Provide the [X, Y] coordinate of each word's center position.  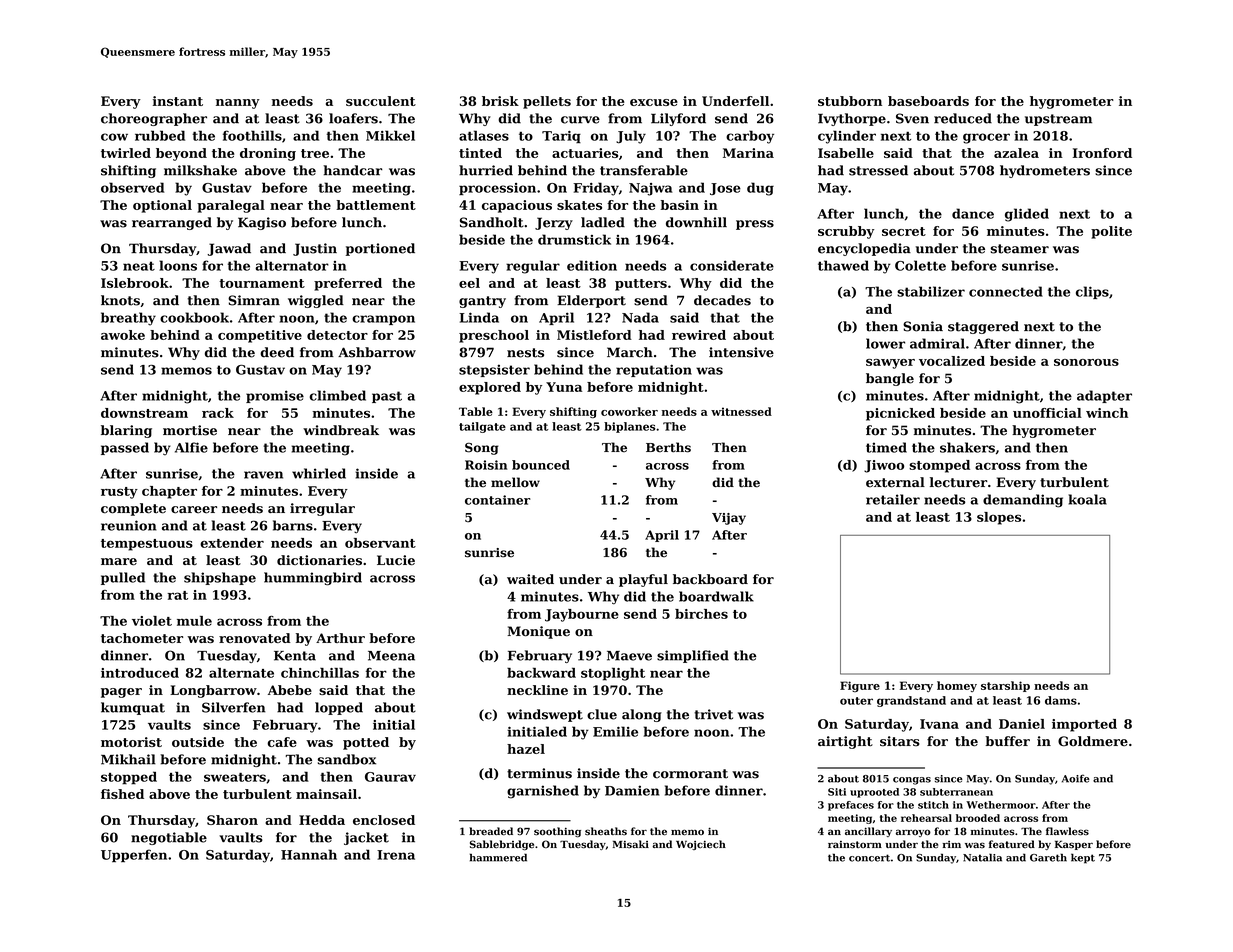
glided [1027, 215]
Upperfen [134, 856]
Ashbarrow [377, 352]
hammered [498, 857]
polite [1111, 232]
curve [580, 120]
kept [1083, 858]
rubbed [160, 135]
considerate [732, 265]
